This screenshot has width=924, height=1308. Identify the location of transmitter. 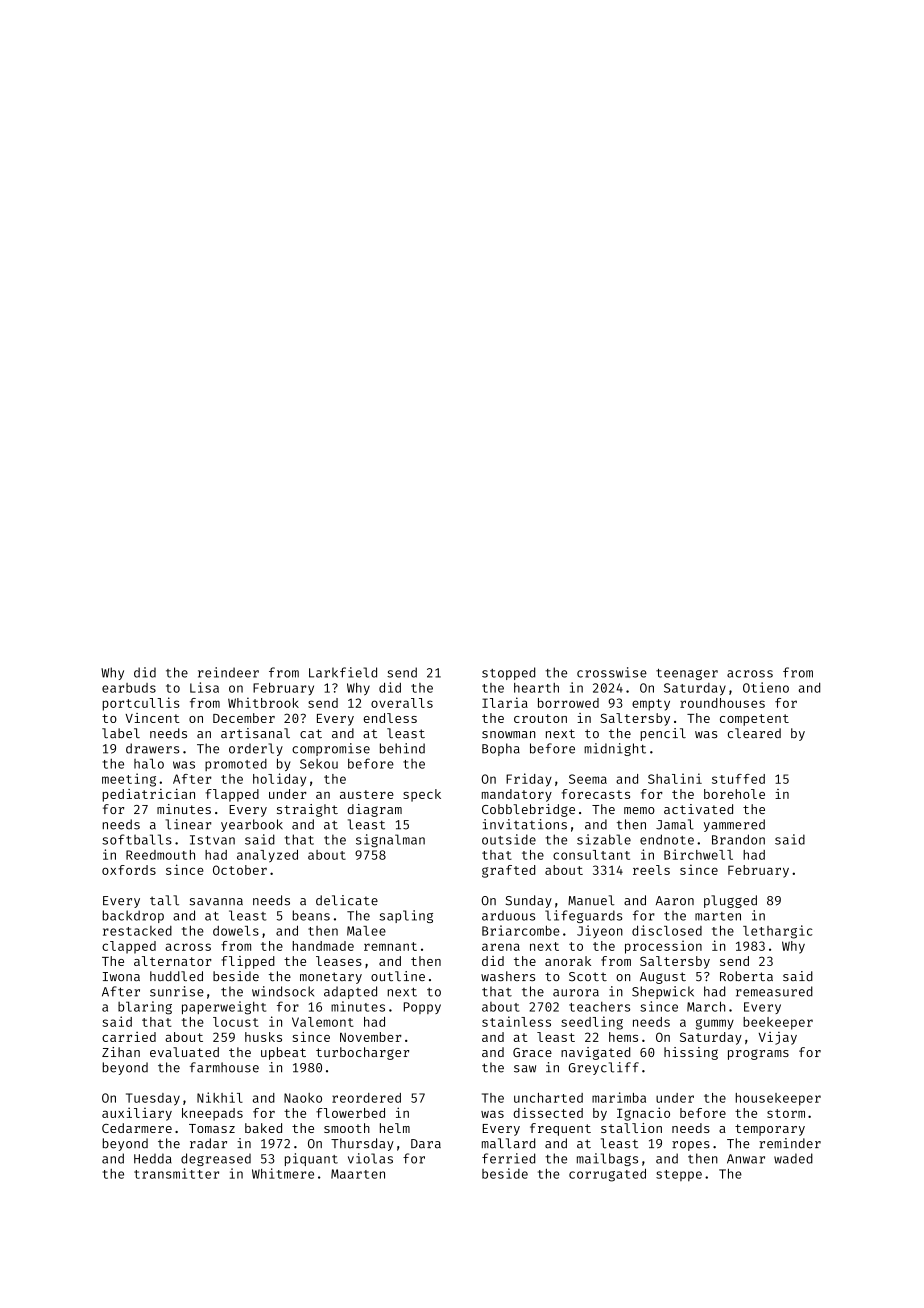
(176, 1173).
